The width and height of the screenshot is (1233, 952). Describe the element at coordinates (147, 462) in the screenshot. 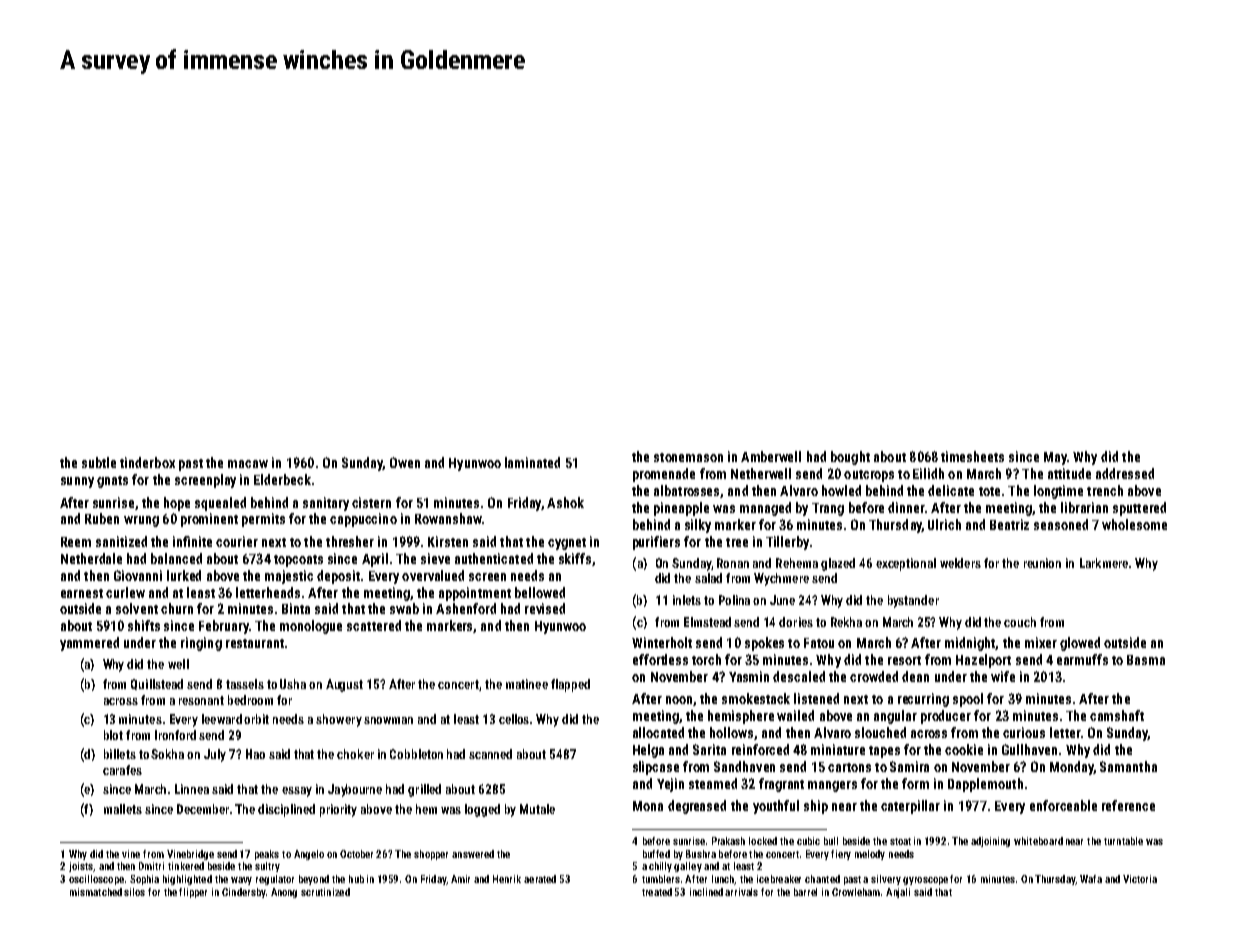

I see `tinderbox` at that location.
